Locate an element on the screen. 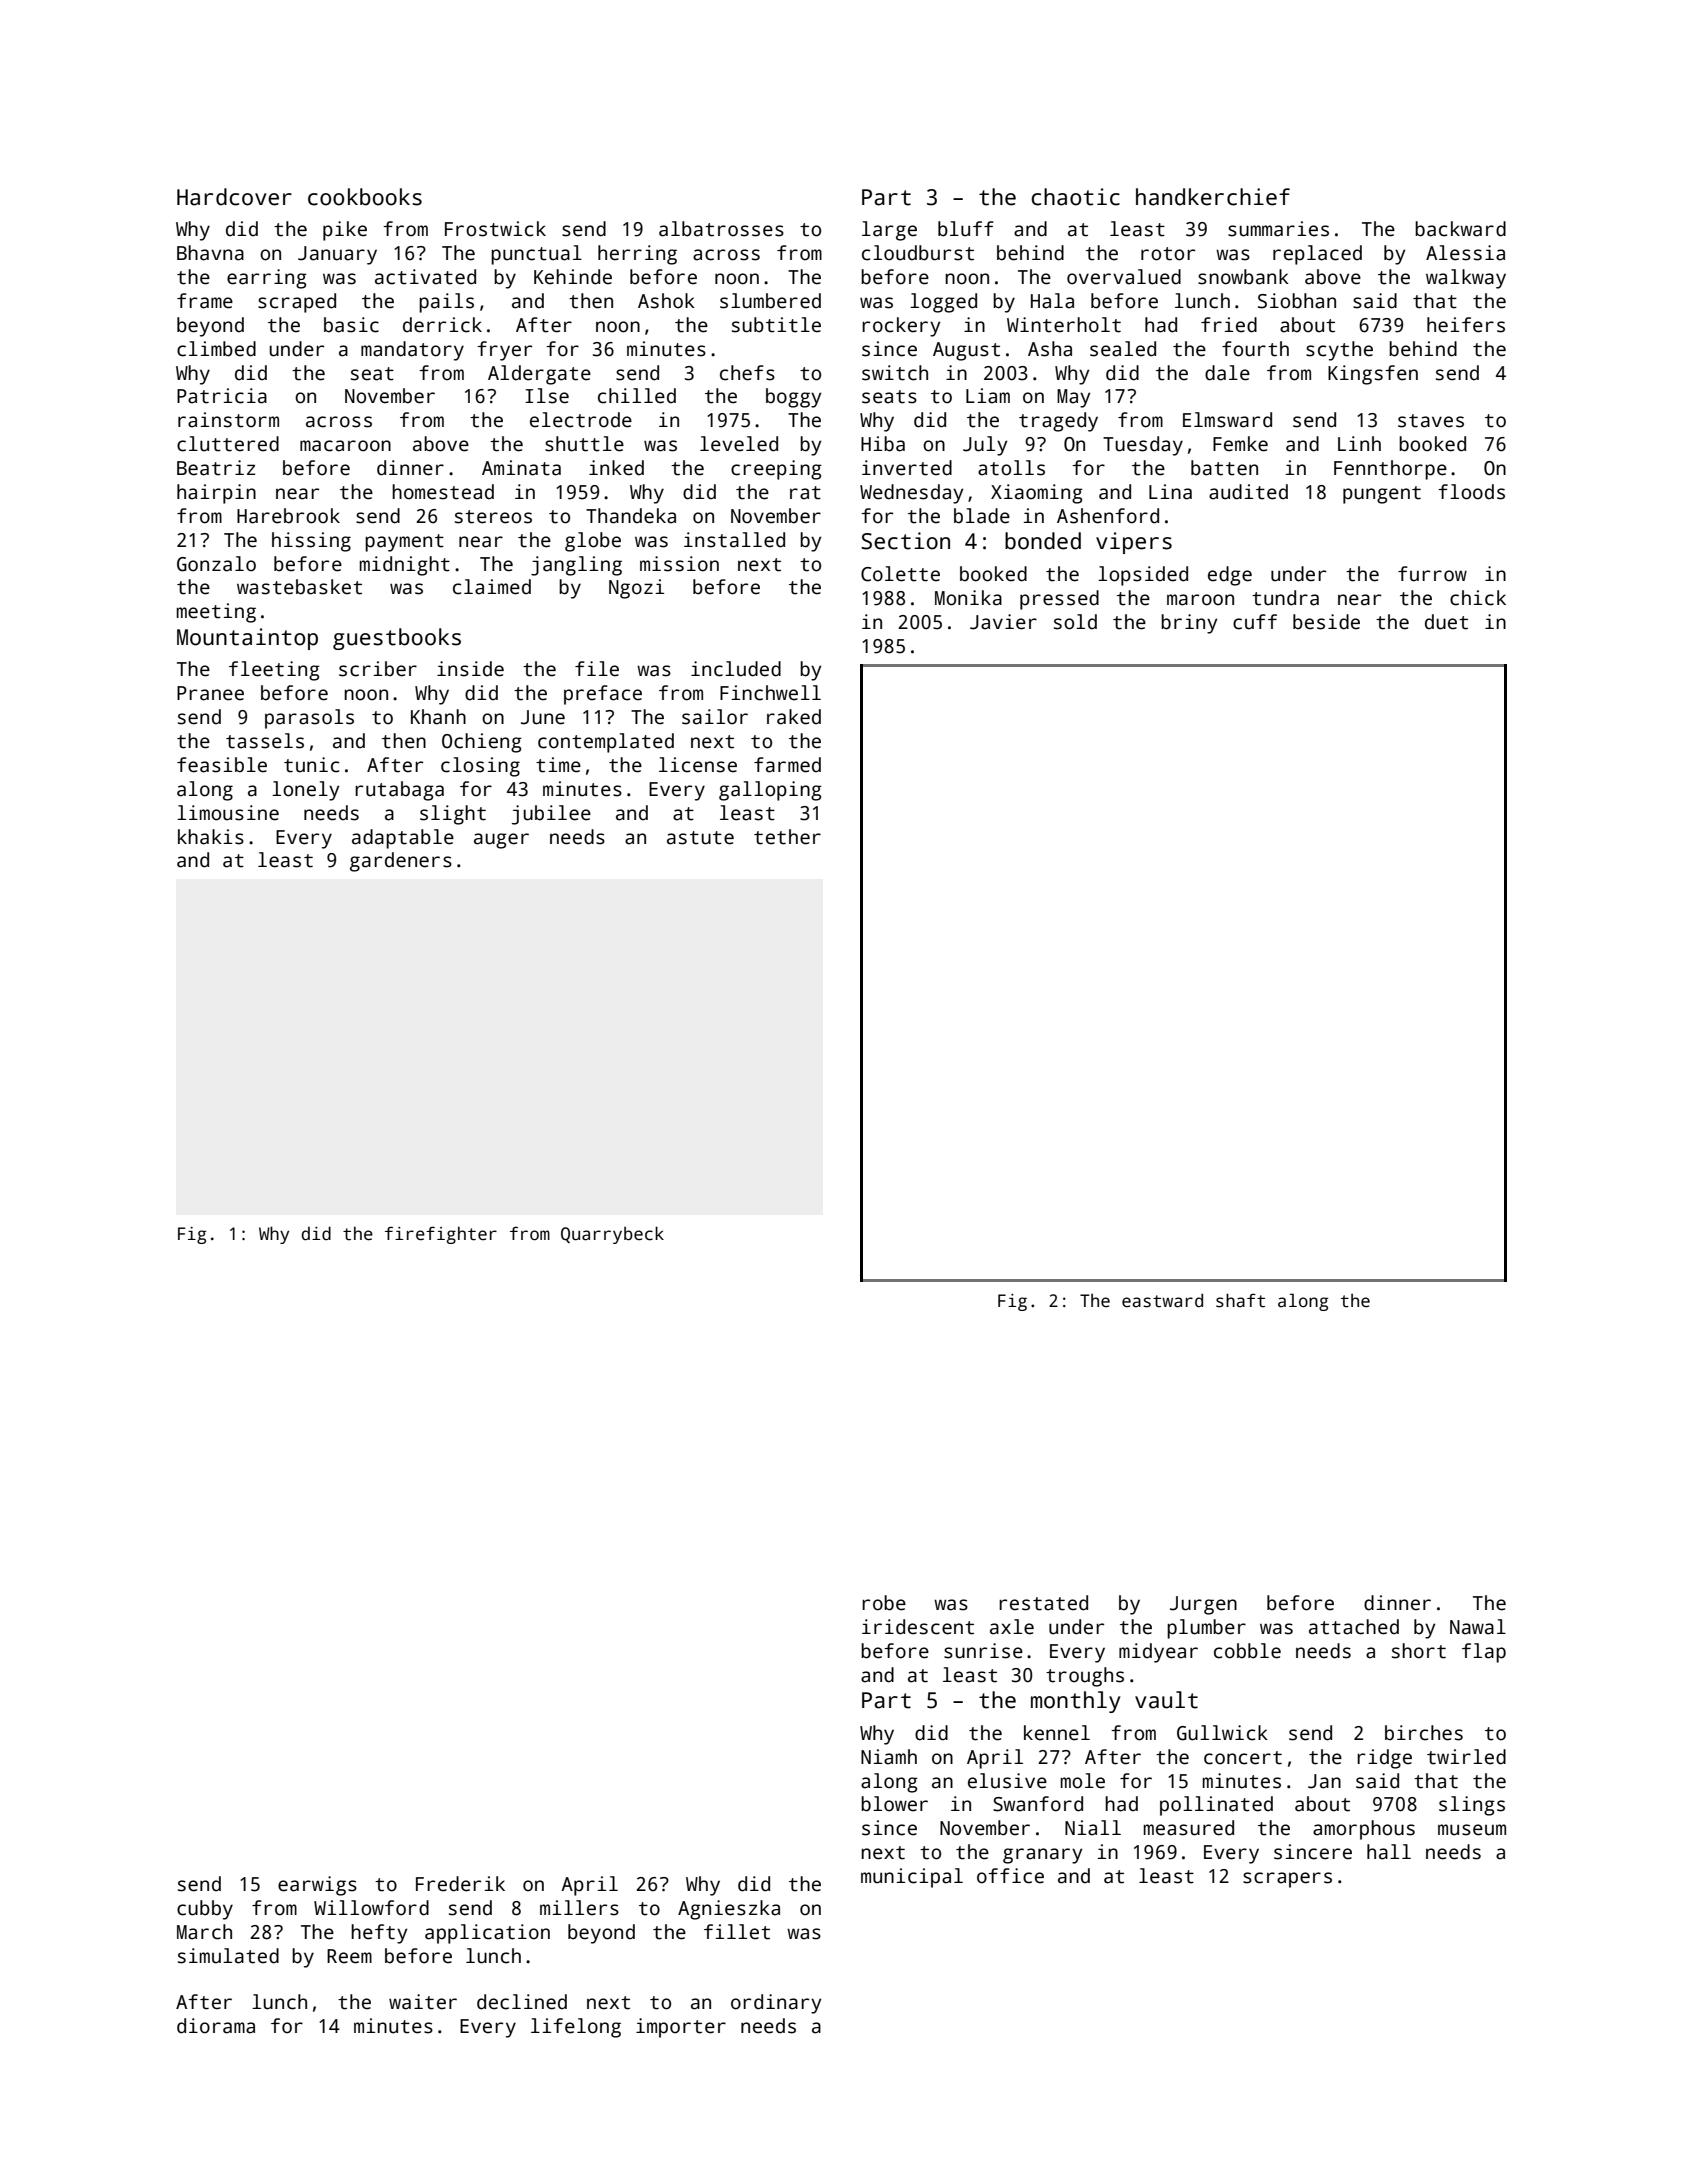 The image size is (1683, 2178). Reem is located at coordinates (349, 1956).
